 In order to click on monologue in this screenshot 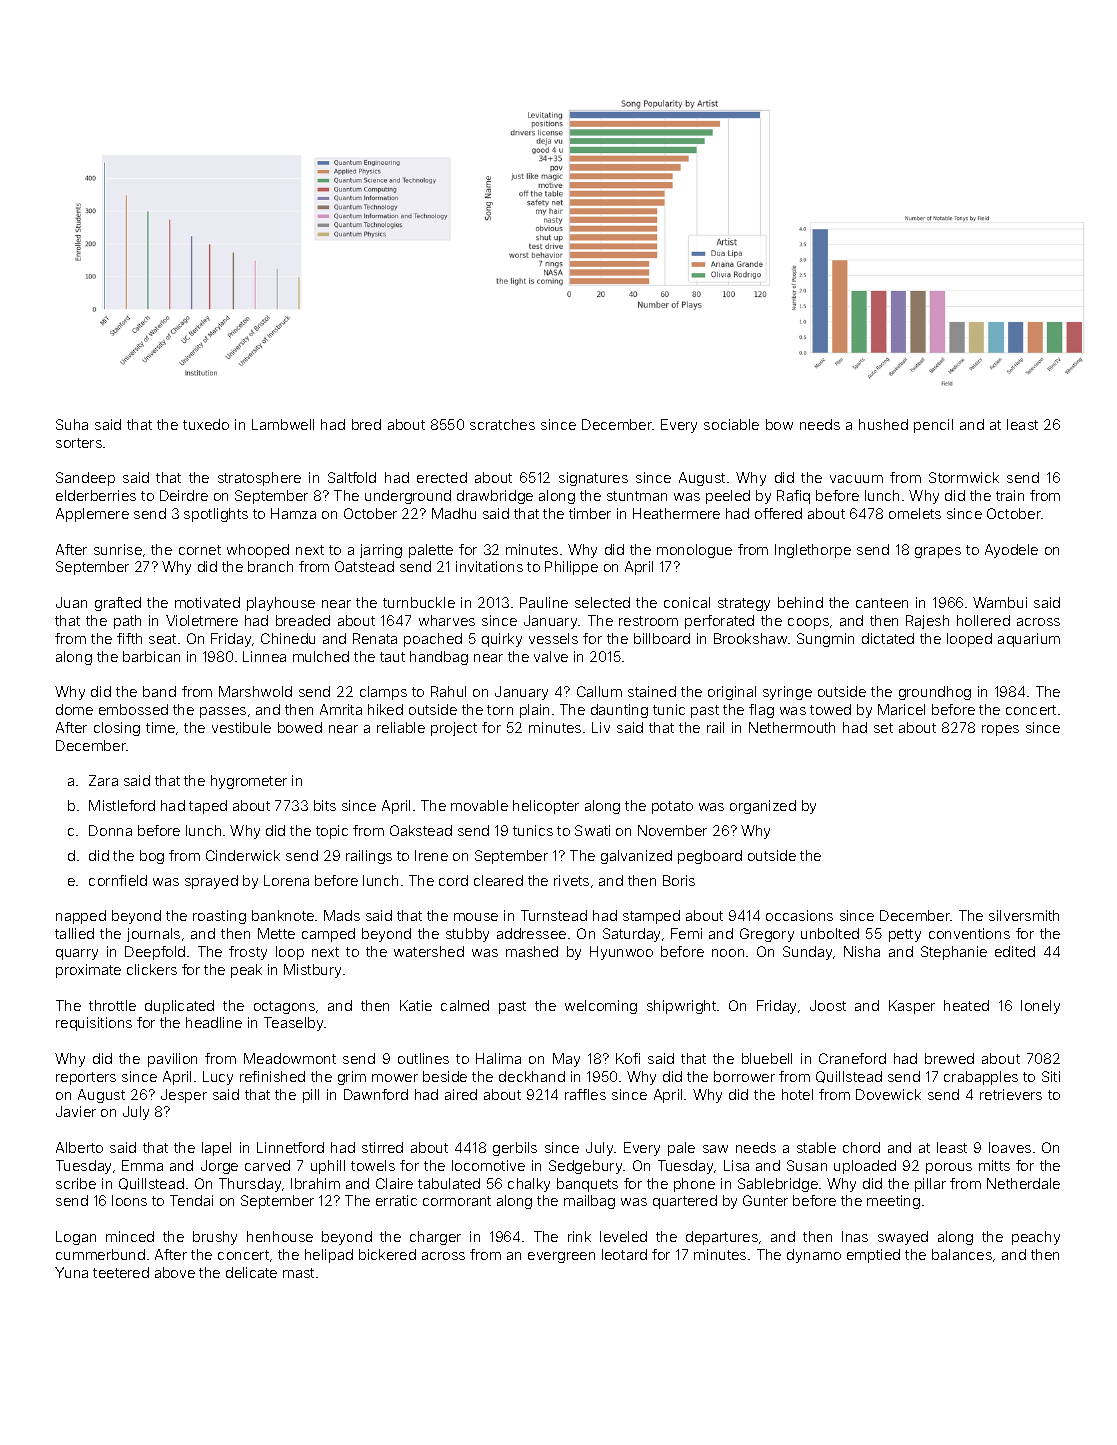, I will do `click(694, 551)`.
